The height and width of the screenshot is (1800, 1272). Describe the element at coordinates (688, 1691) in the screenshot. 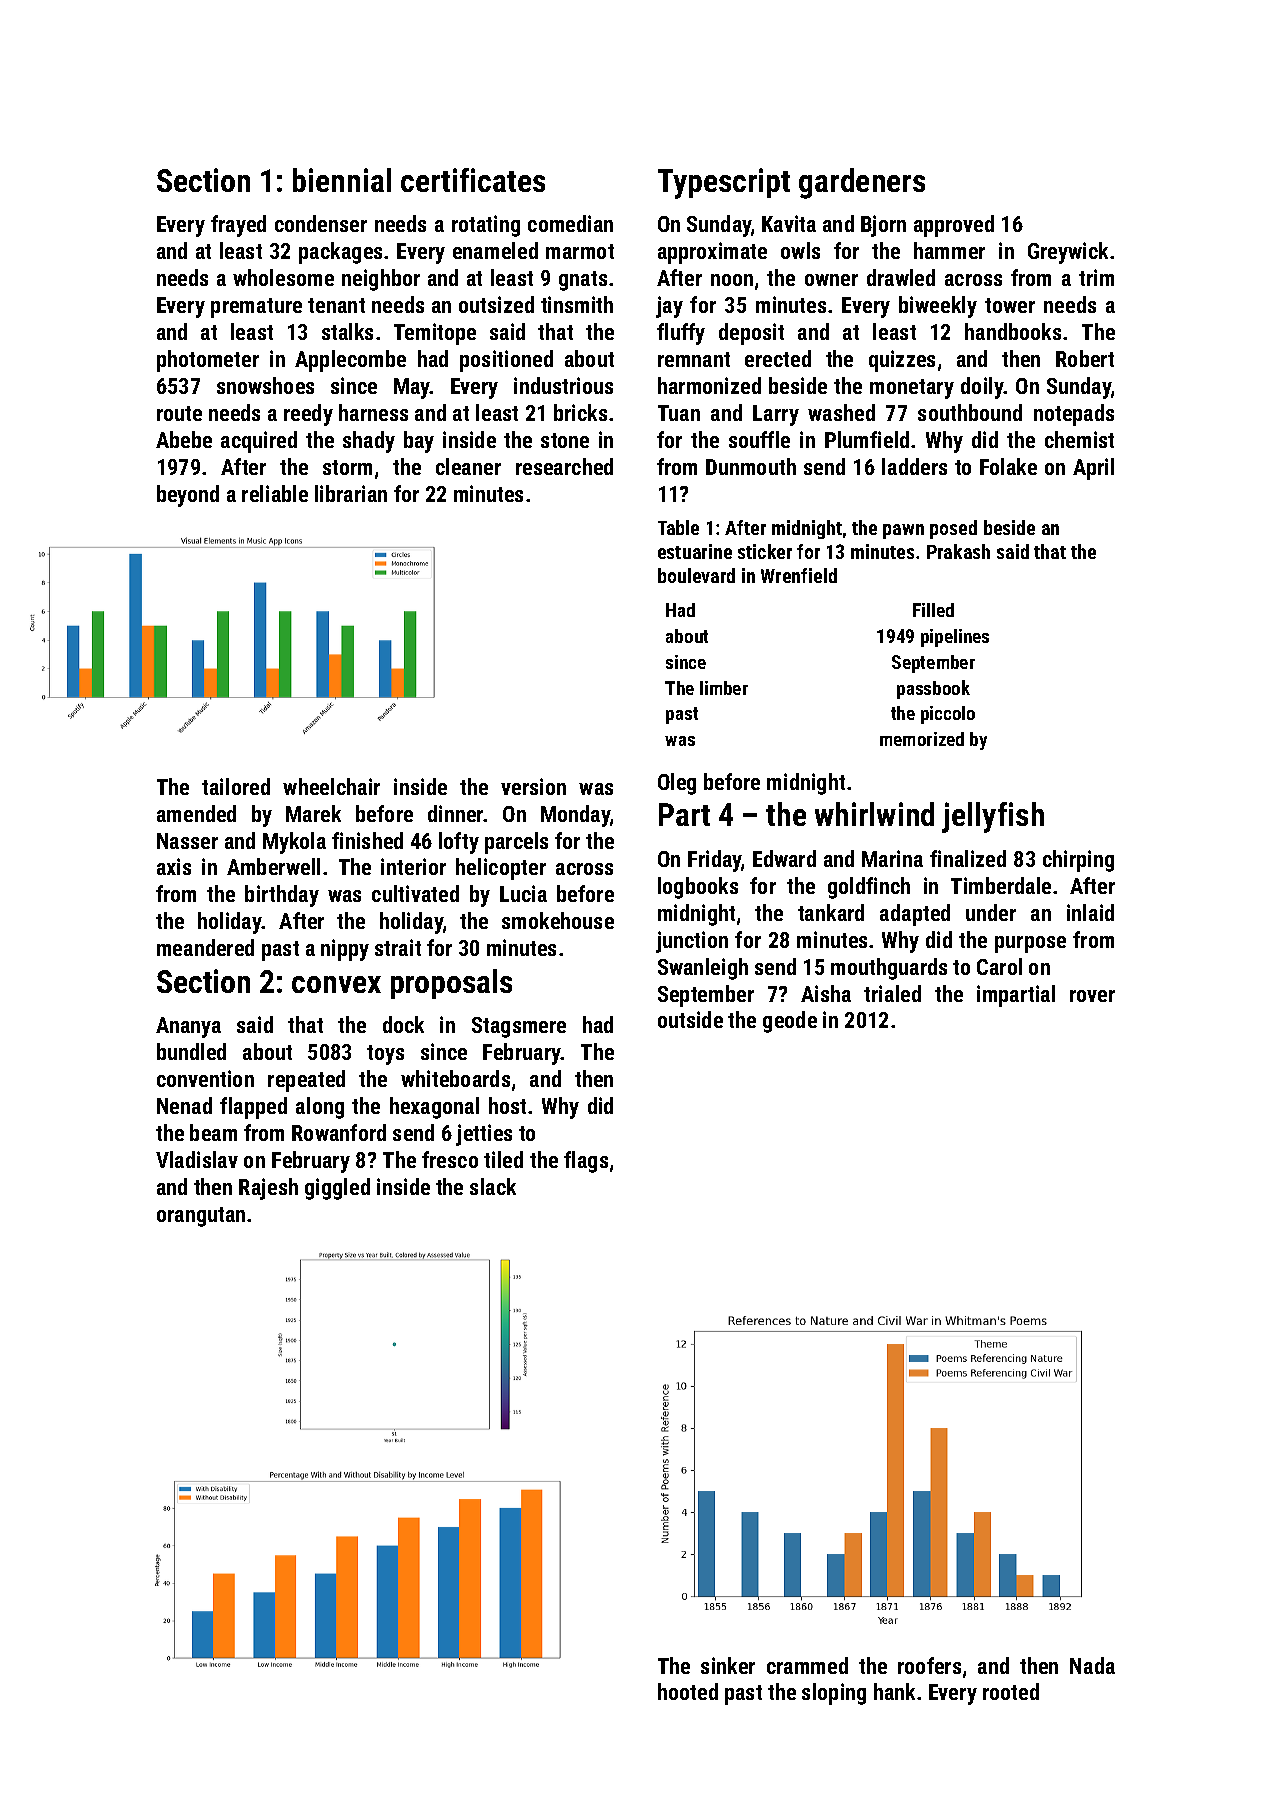

I see `hooted` at that location.
